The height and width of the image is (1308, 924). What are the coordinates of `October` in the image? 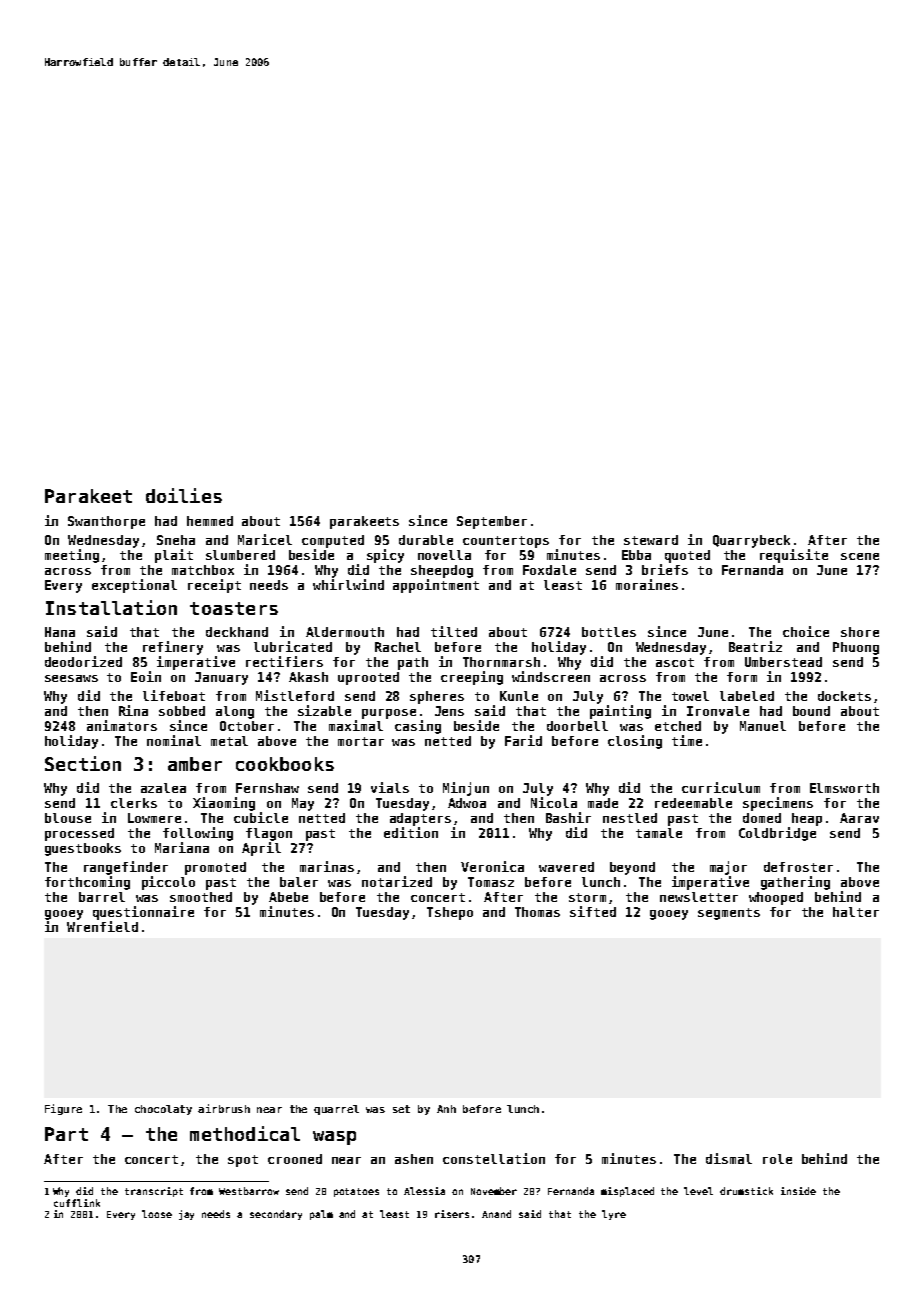 It's located at (247, 726).
